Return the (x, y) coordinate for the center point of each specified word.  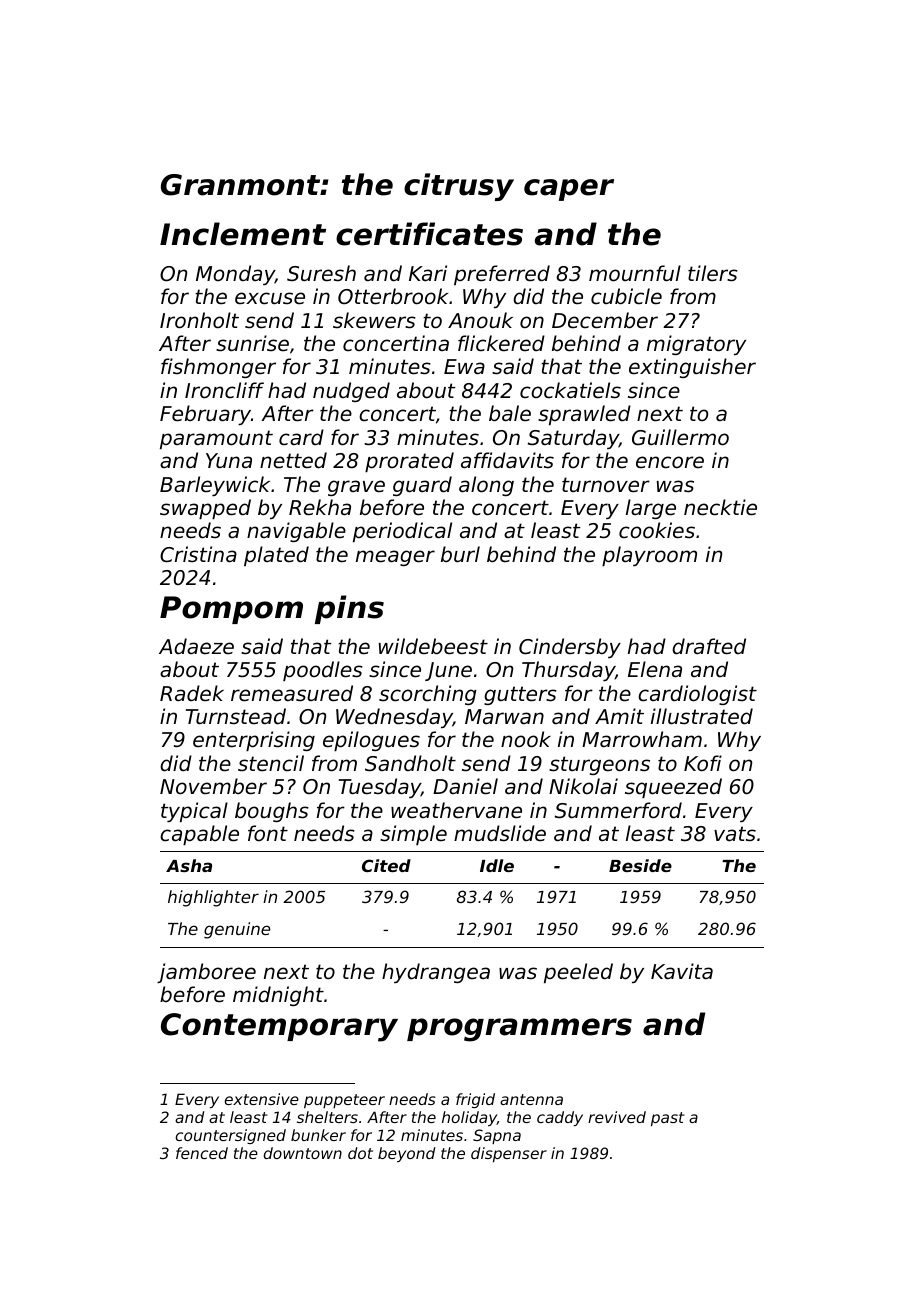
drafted (709, 646)
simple (413, 835)
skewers (374, 320)
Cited (386, 865)
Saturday (573, 439)
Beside (640, 865)
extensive (261, 1099)
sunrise (252, 343)
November (213, 786)
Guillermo (680, 437)
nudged (351, 392)
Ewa (464, 367)
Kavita (682, 971)
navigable (296, 532)
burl (460, 554)
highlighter (213, 898)
